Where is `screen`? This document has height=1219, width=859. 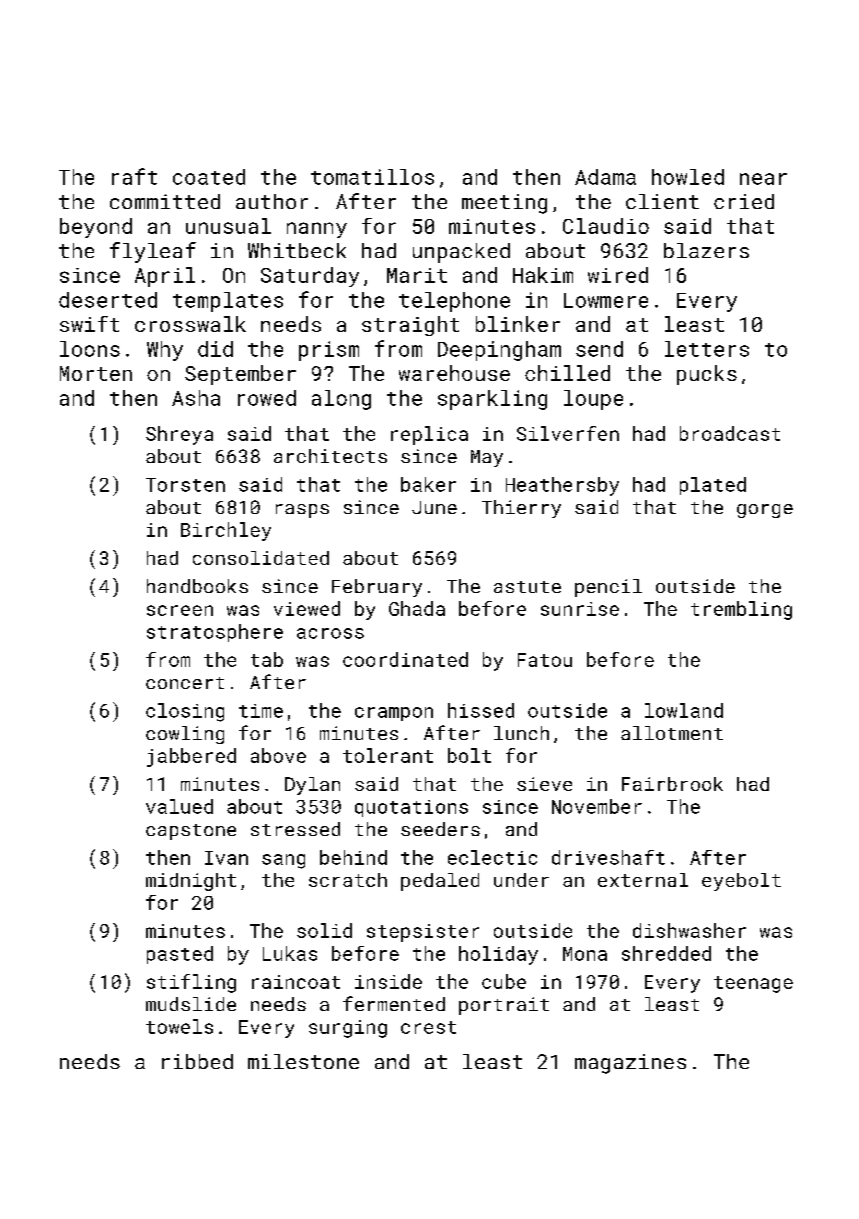 screen is located at coordinates (180, 610).
